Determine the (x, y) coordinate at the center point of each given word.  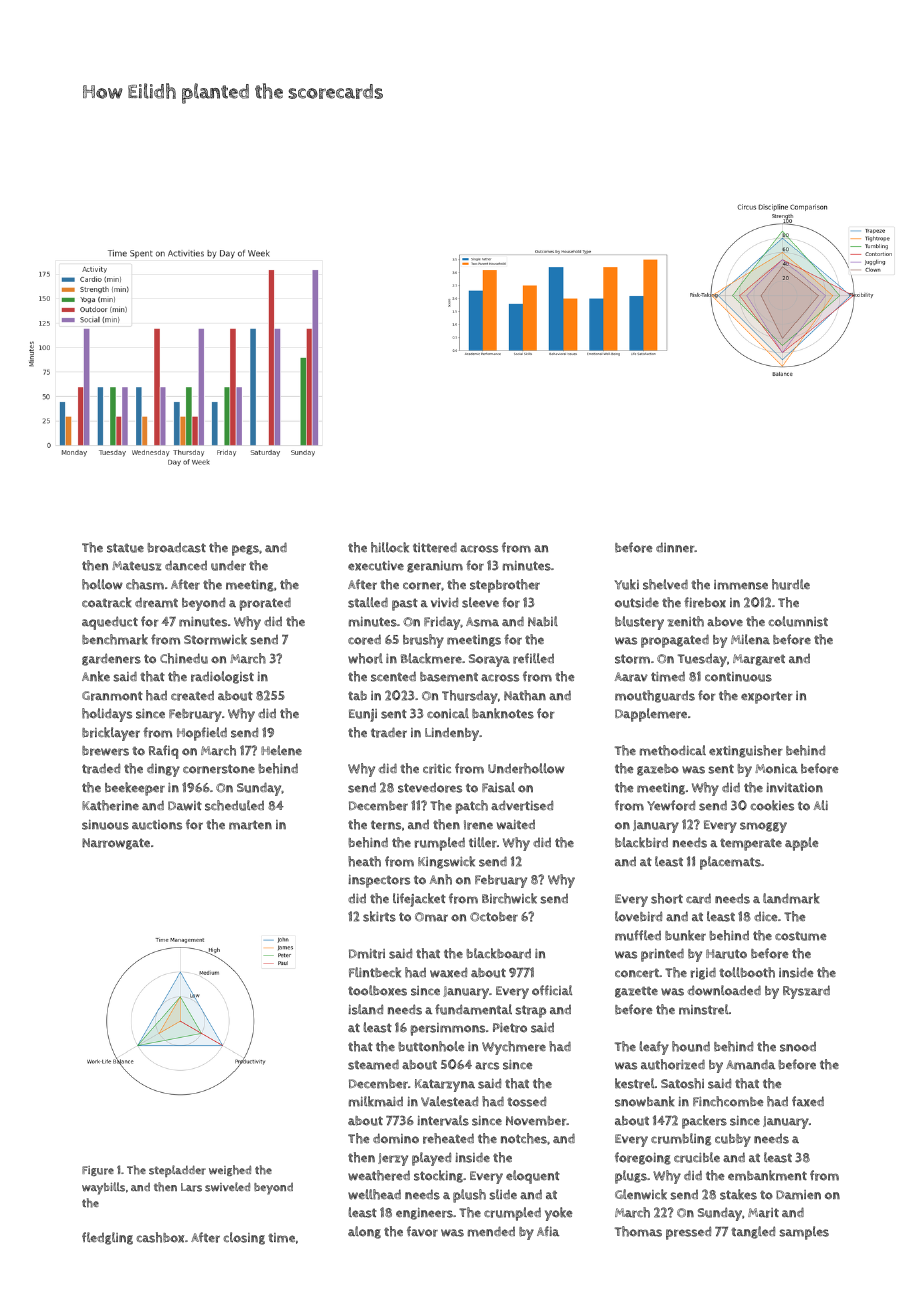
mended (491, 1231)
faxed (808, 1101)
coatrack (107, 602)
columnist (798, 621)
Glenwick (641, 1194)
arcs (487, 1066)
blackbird (641, 842)
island (365, 1009)
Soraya (489, 660)
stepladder (177, 1171)
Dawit (185, 806)
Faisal (498, 787)
